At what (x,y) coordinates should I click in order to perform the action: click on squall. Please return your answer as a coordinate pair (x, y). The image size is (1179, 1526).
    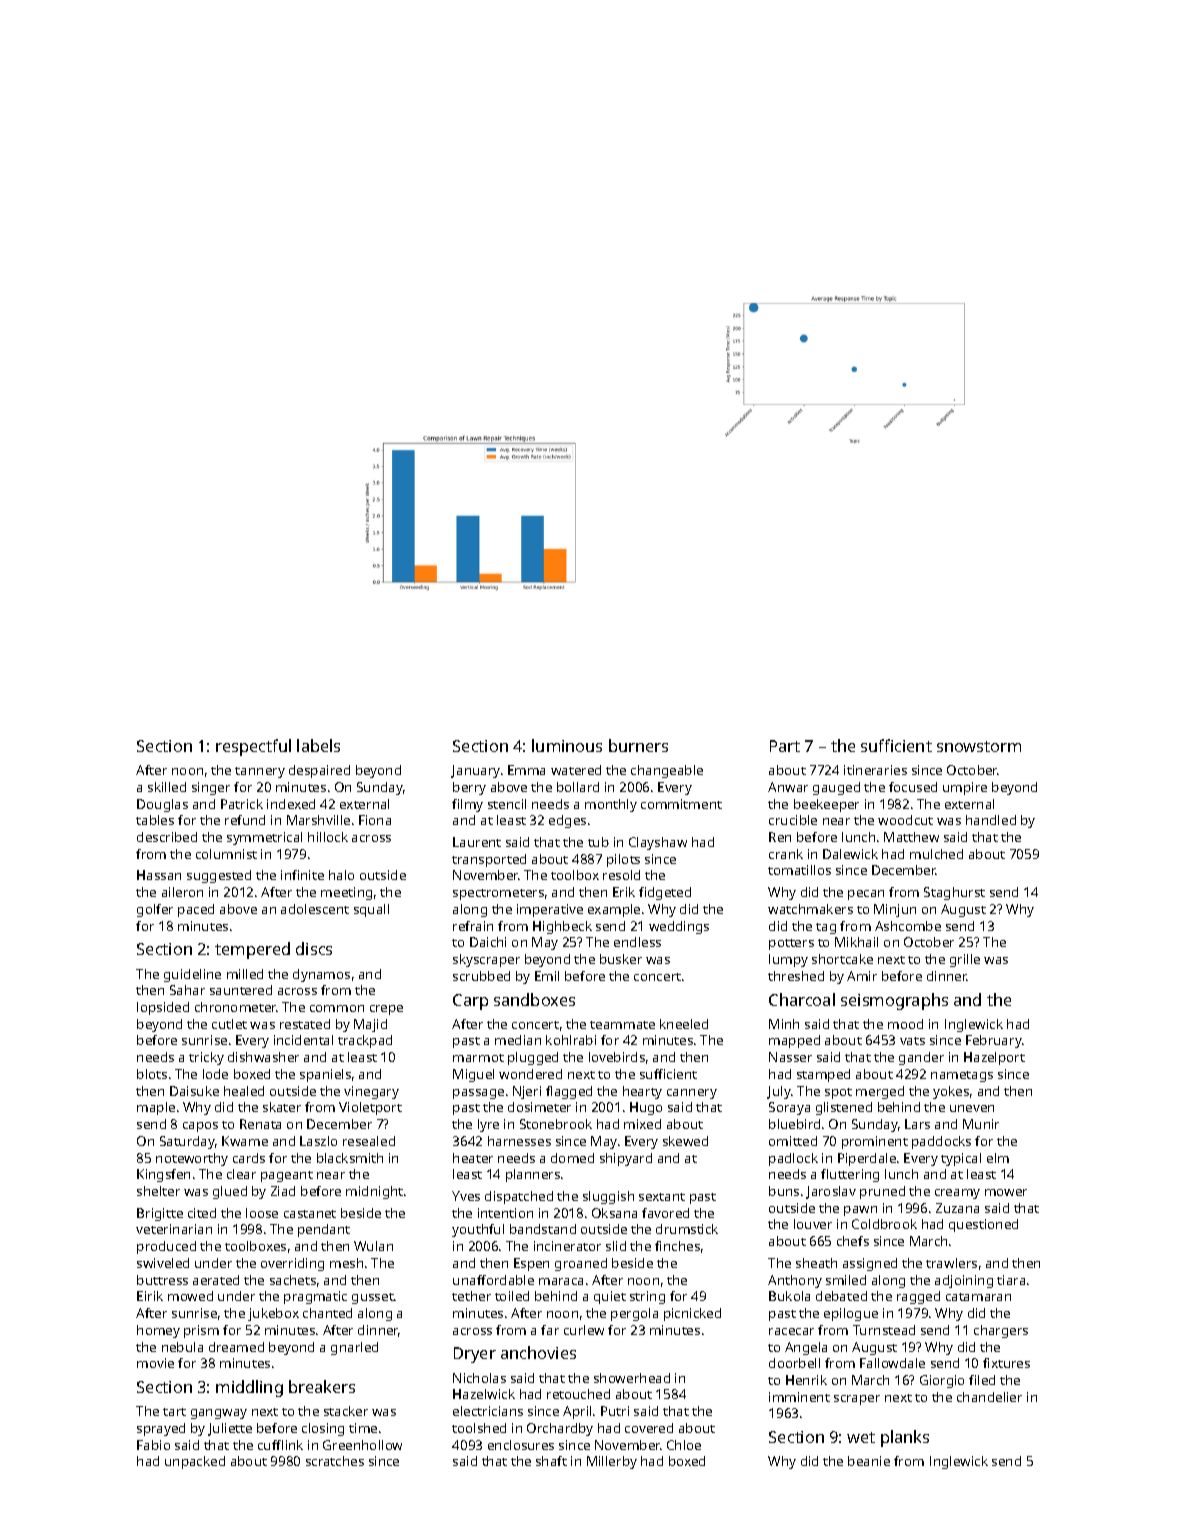
    Looking at the image, I should click on (371, 910).
